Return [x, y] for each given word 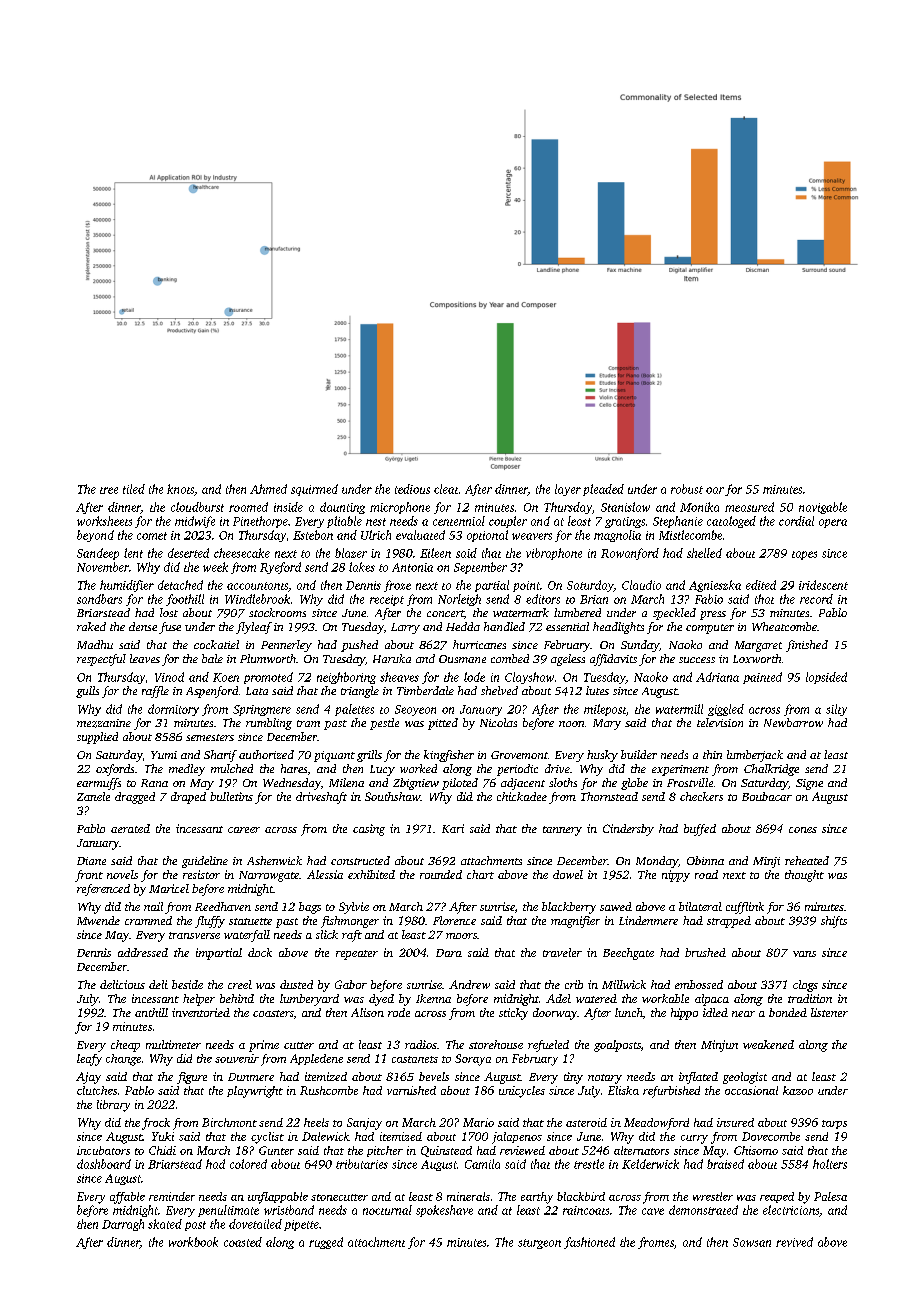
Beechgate [628, 954]
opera [833, 523]
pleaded [603, 490]
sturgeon [539, 1244]
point [526, 586]
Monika [699, 507]
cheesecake [242, 553]
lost [169, 612]
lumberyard [309, 1000]
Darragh [123, 1225]
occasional [751, 1090]
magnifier [575, 922]
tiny [573, 1078]
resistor [201, 874]
